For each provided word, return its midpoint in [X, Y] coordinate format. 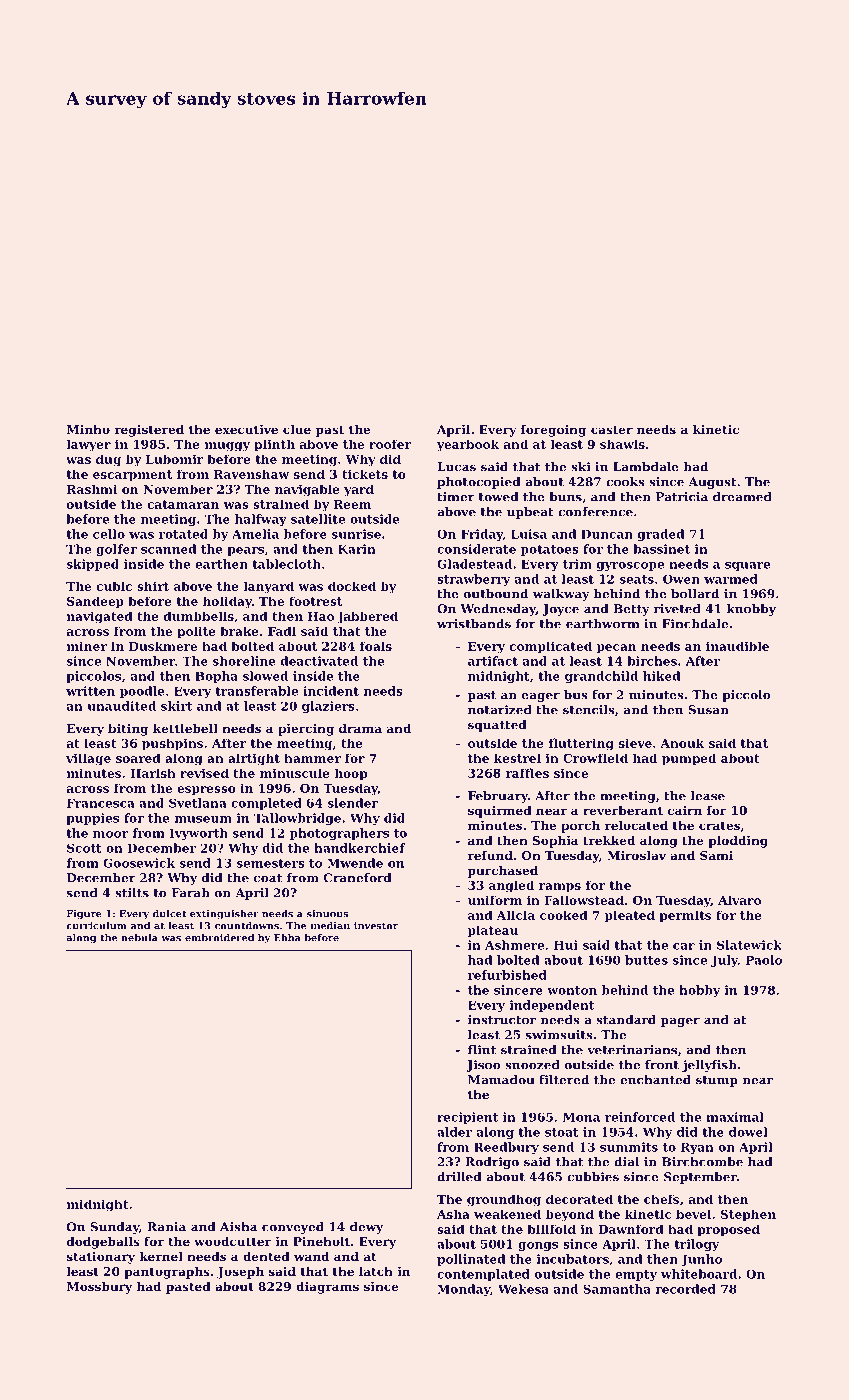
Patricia [682, 497]
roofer [390, 444]
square [747, 566]
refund [490, 855]
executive [246, 429]
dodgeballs [103, 1243]
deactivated [319, 661]
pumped [689, 759]
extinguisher [224, 915]
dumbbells [199, 616]
